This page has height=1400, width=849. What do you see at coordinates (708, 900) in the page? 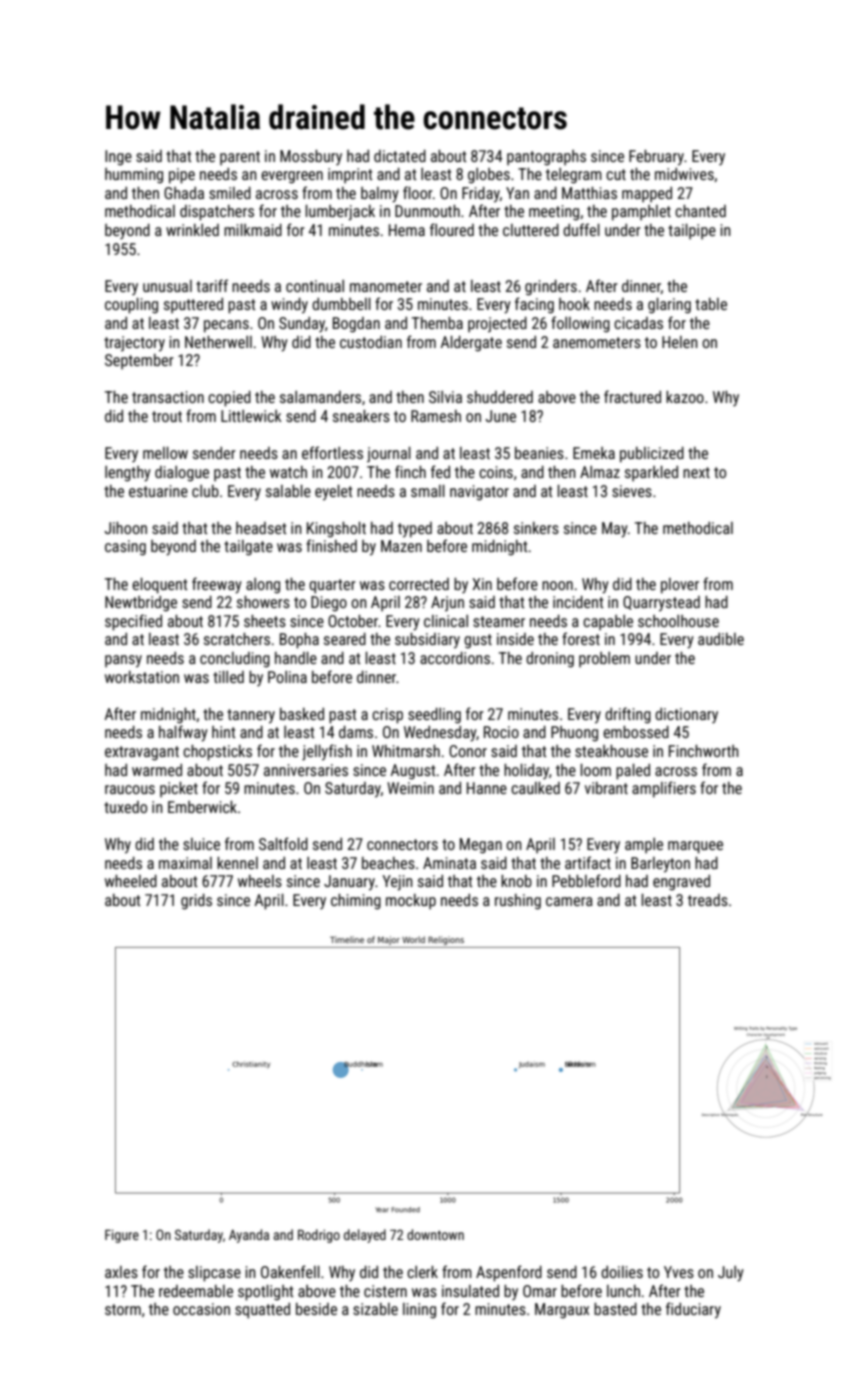
I see `treads` at bounding box center [708, 900].
